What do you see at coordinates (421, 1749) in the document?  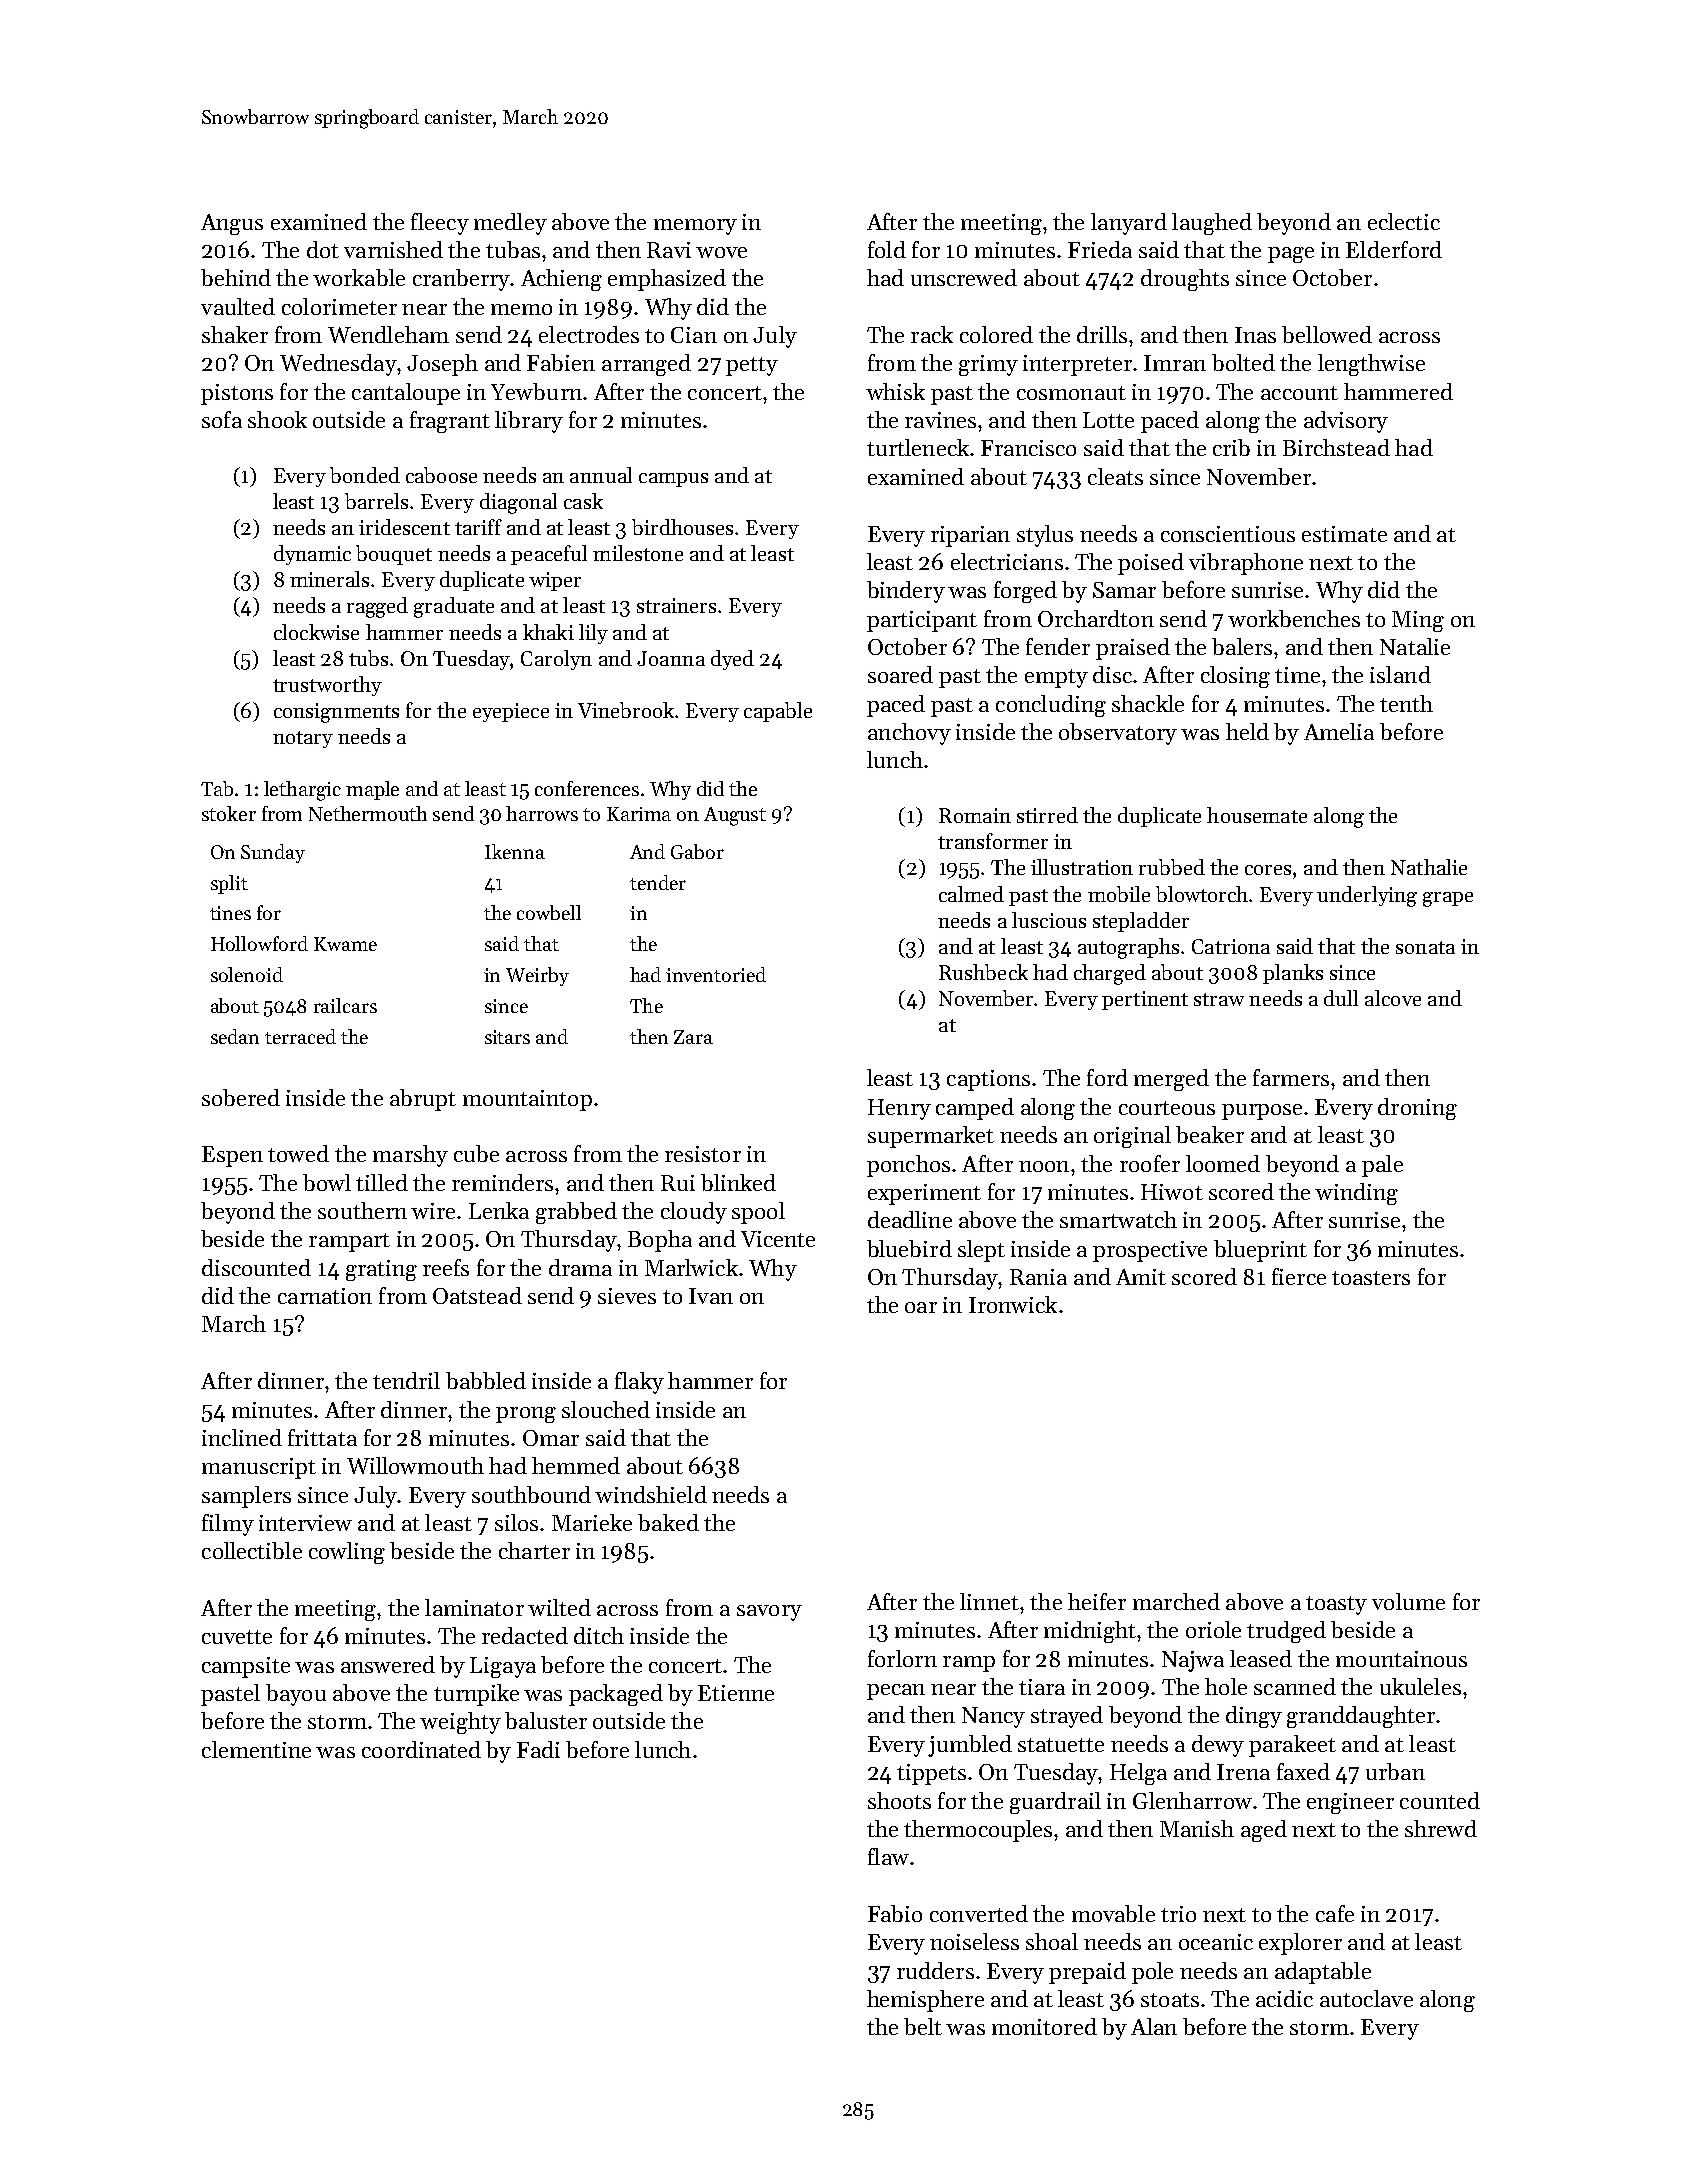 I see `coordinated` at bounding box center [421, 1749].
